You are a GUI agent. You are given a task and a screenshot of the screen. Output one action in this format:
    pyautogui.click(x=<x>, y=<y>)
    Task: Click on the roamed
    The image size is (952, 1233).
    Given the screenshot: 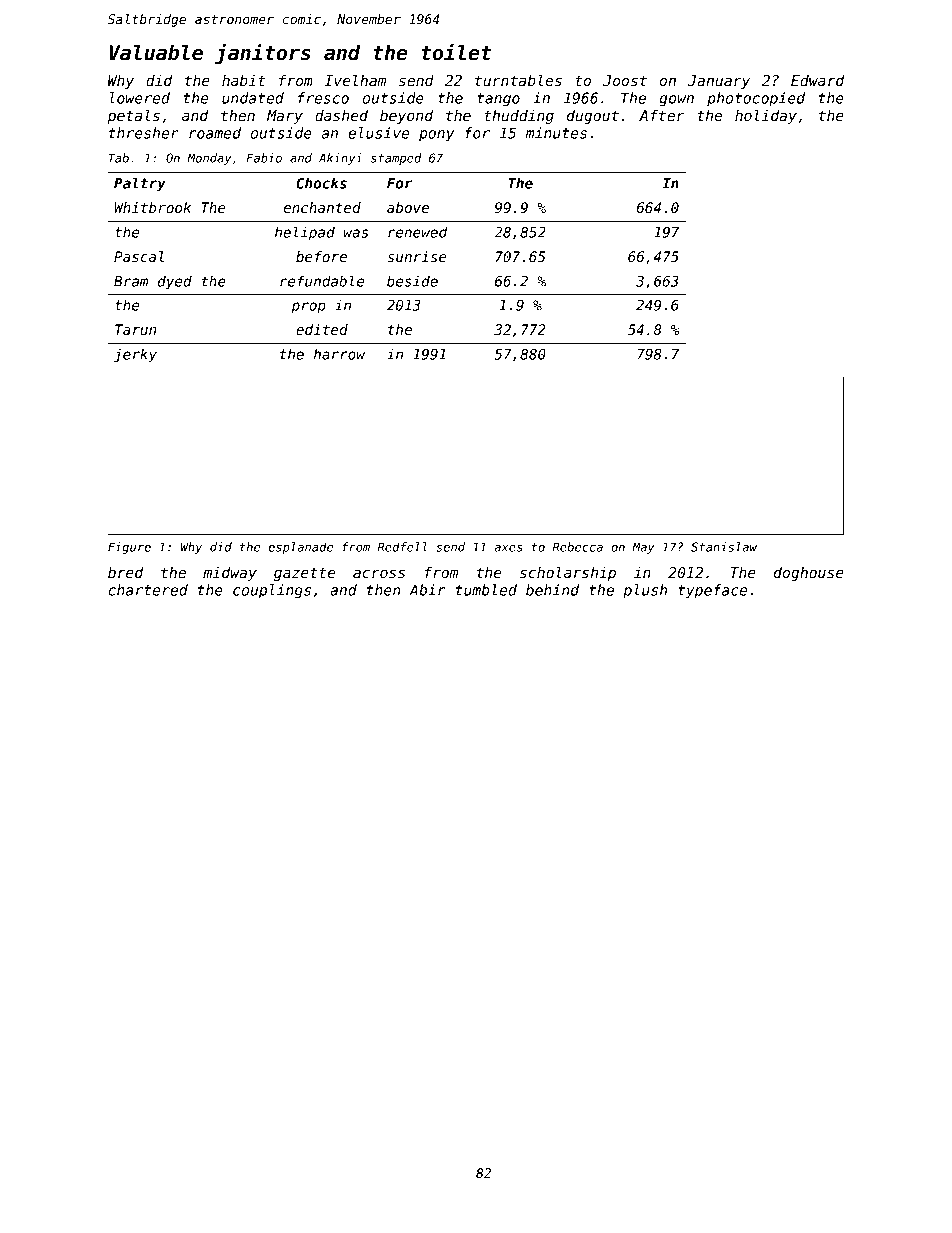 What is the action you would take?
    pyautogui.click(x=215, y=133)
